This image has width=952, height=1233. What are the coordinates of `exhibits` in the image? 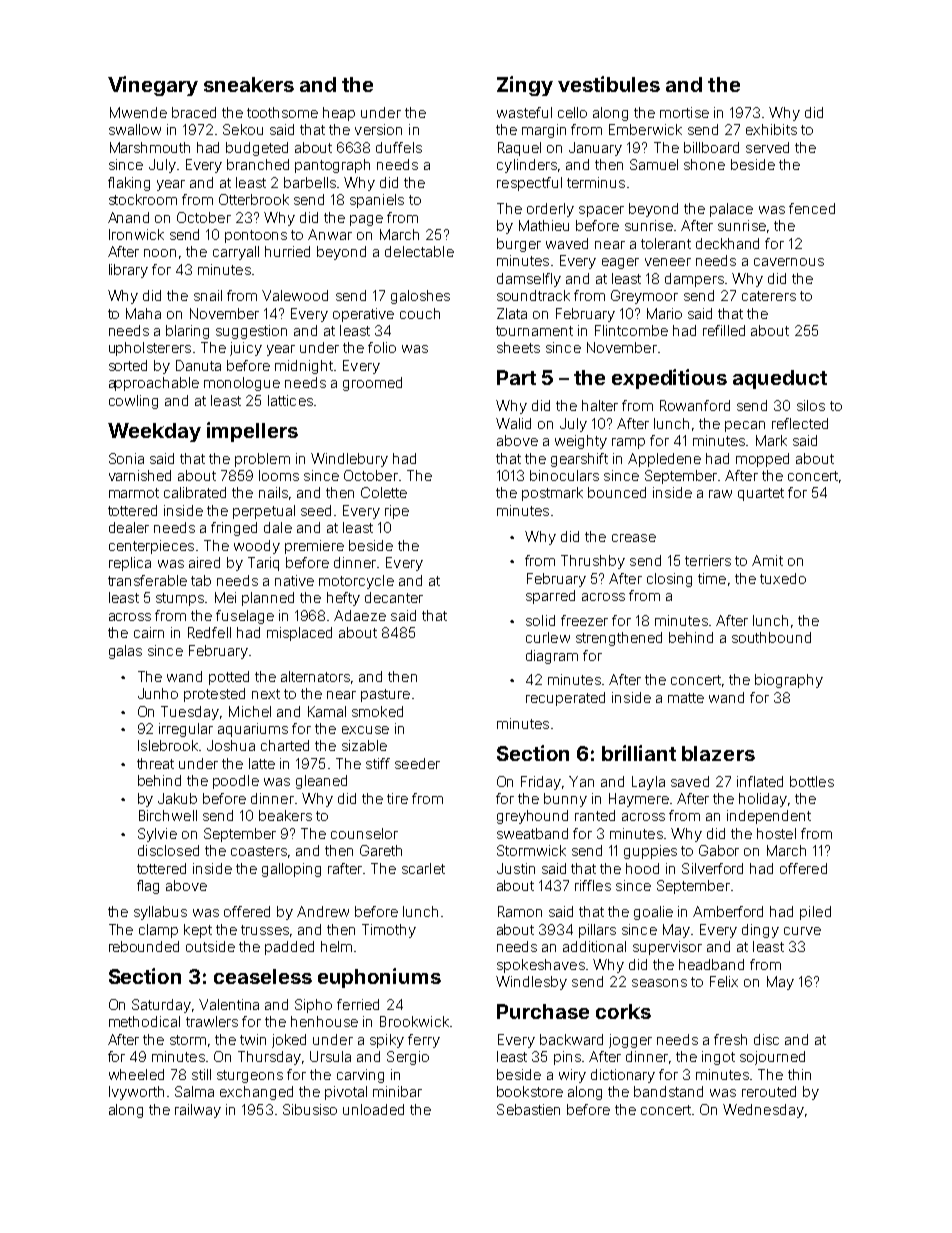 It's located at (771, 129).
